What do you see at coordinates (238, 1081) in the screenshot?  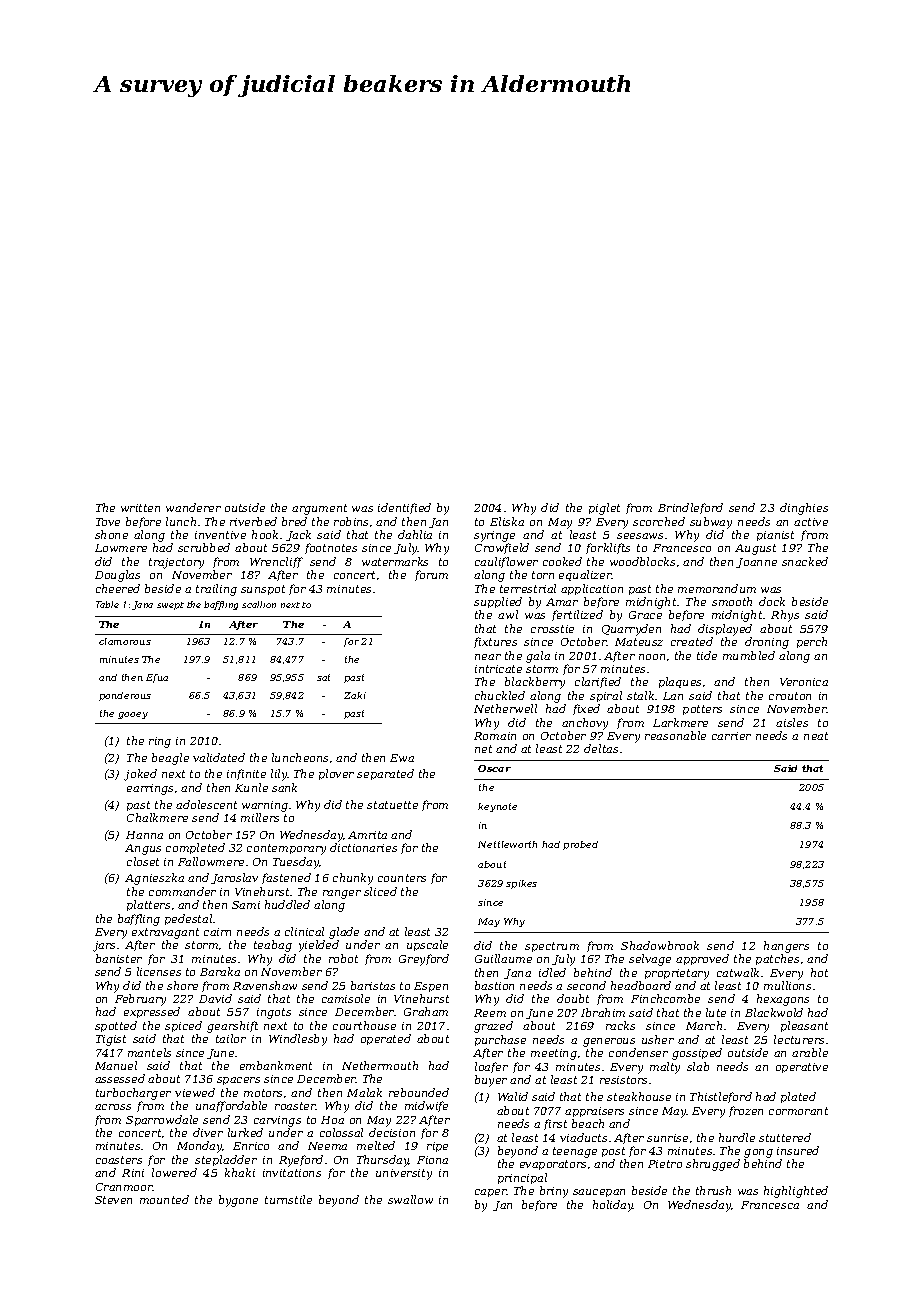 I see `spacers` at bounding box center [238, 1081].
